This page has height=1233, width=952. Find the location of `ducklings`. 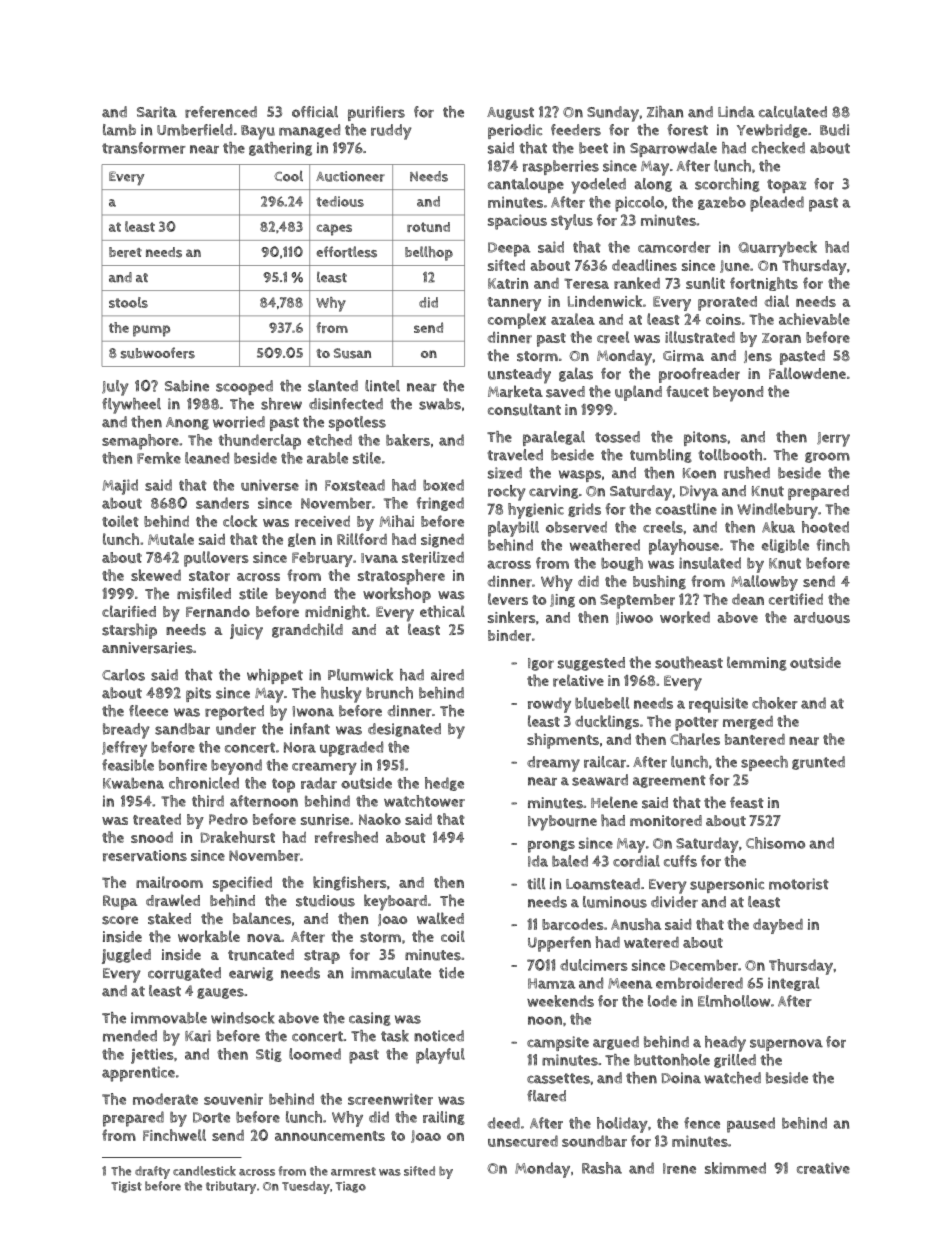

ducklings is located at coordinates (607, 722).
